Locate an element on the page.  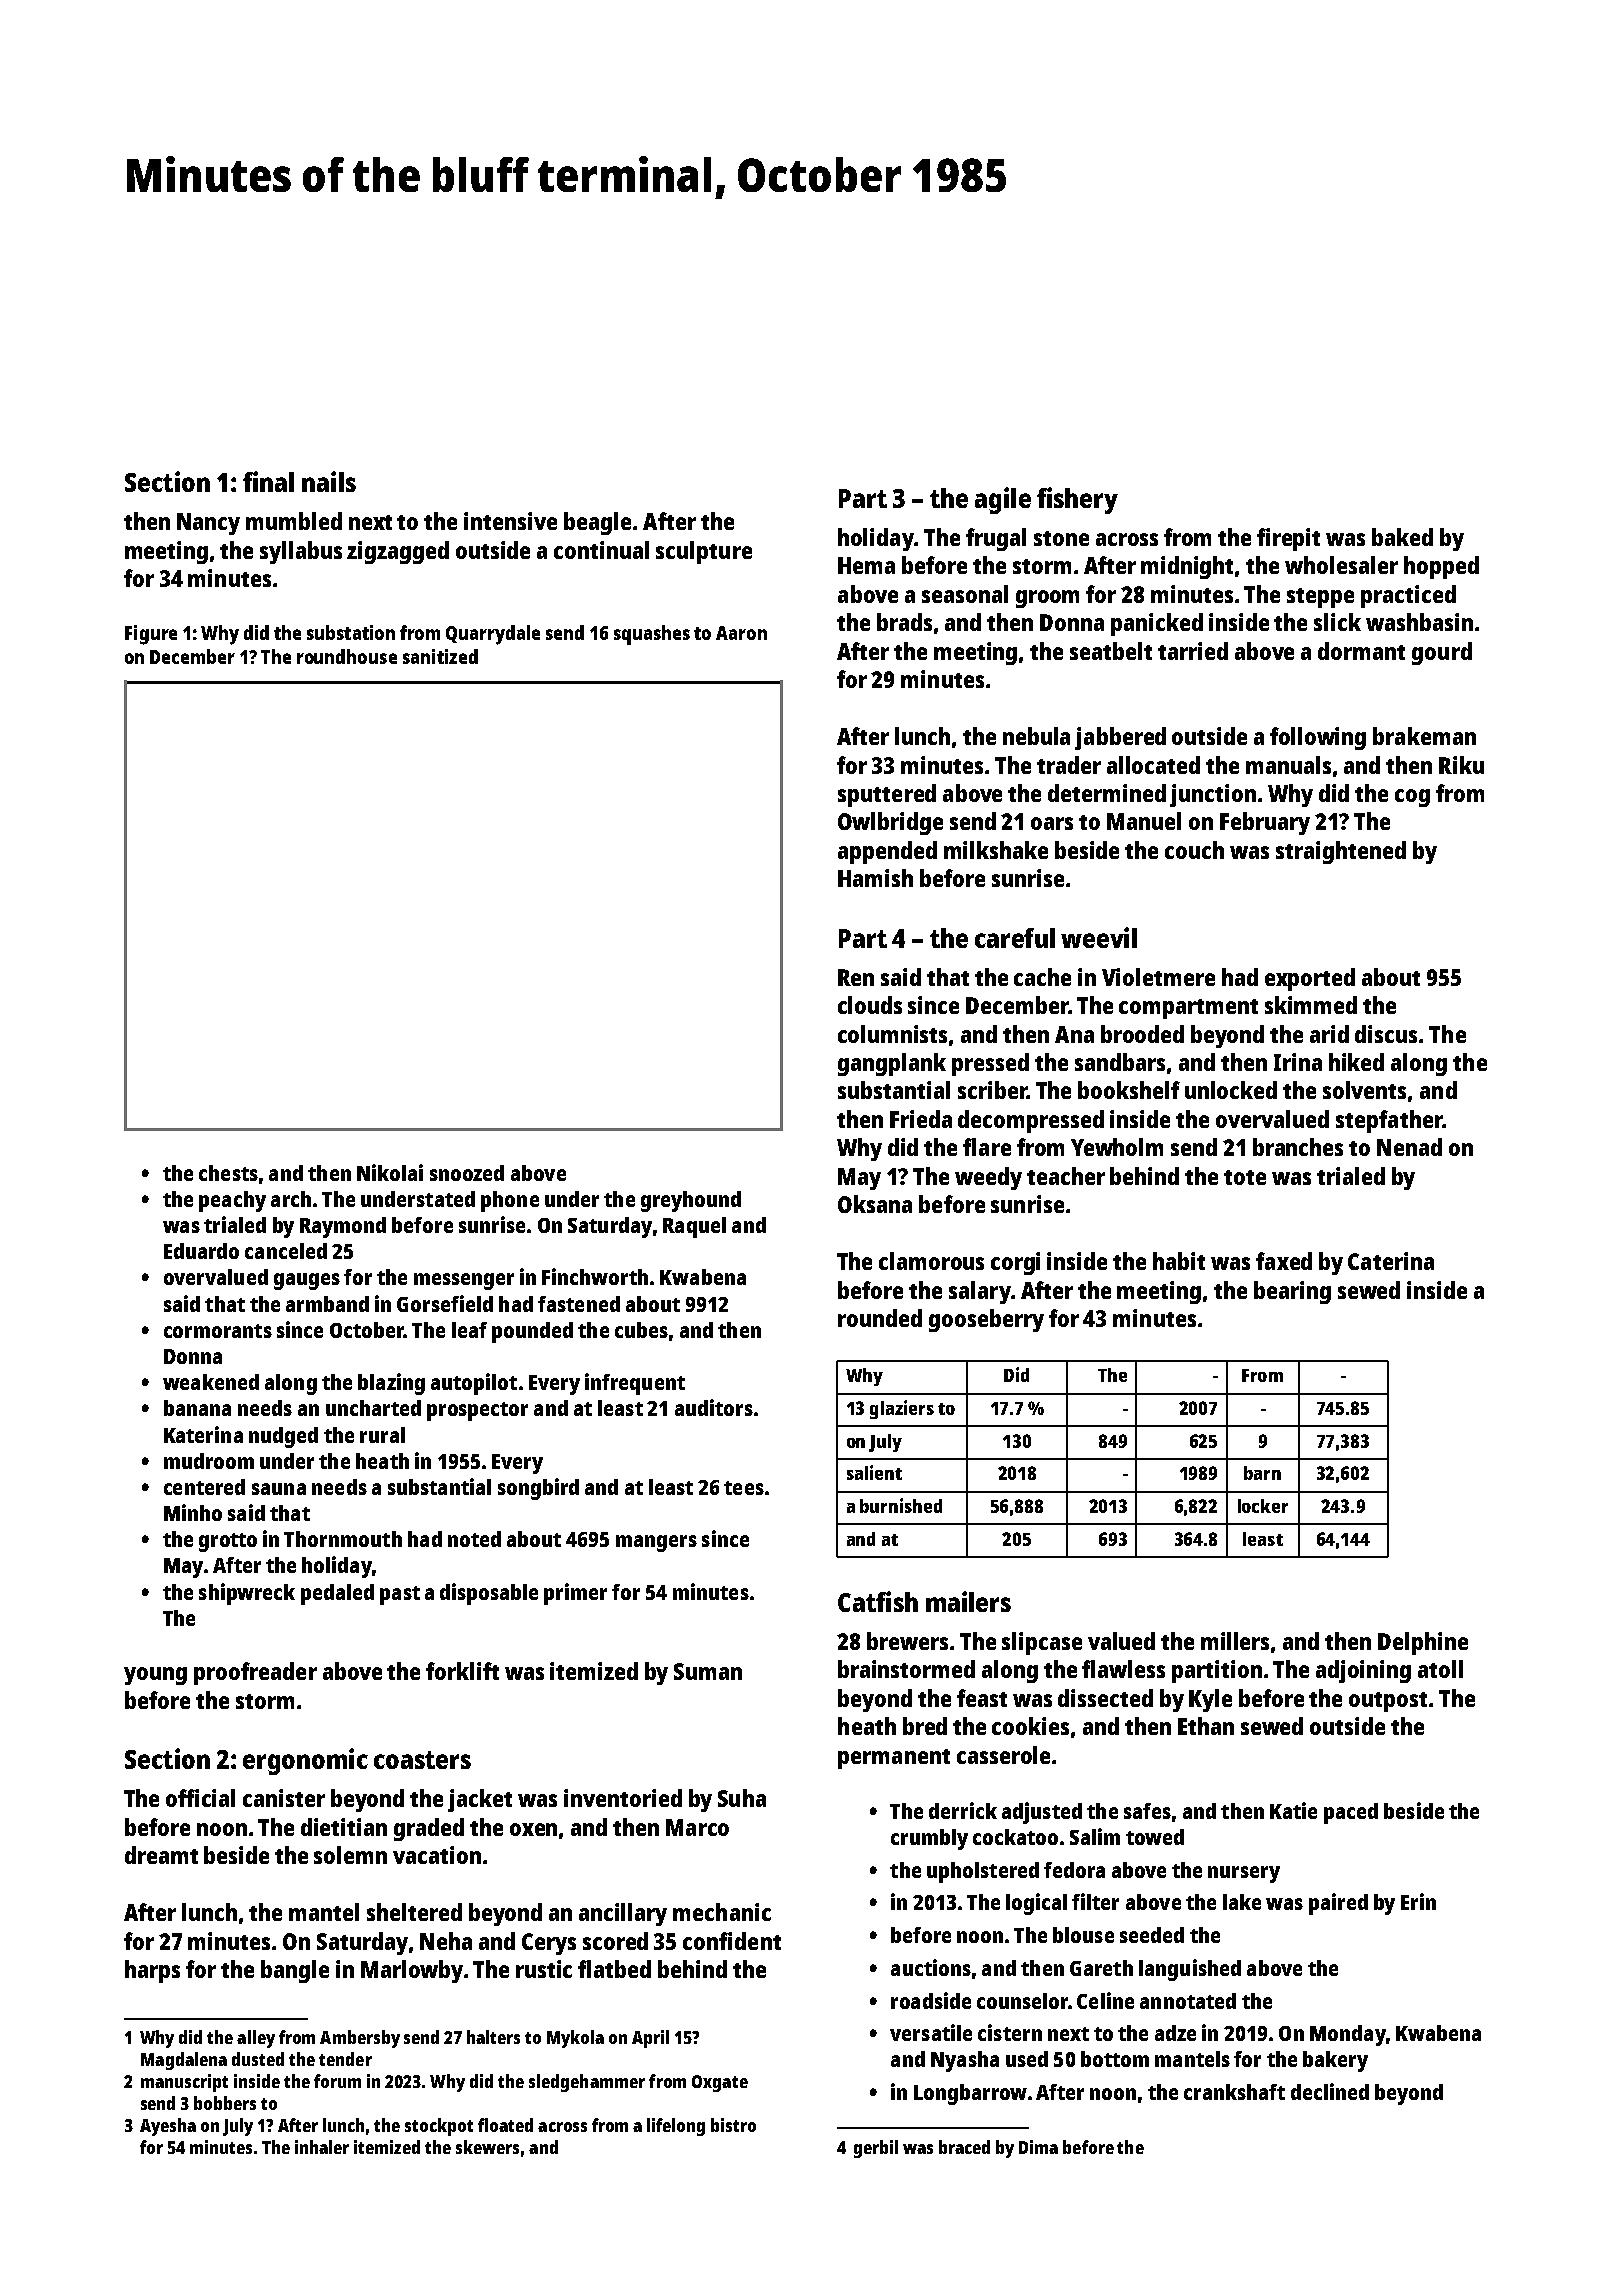
syllabus is located at coordinates (301, 552).
